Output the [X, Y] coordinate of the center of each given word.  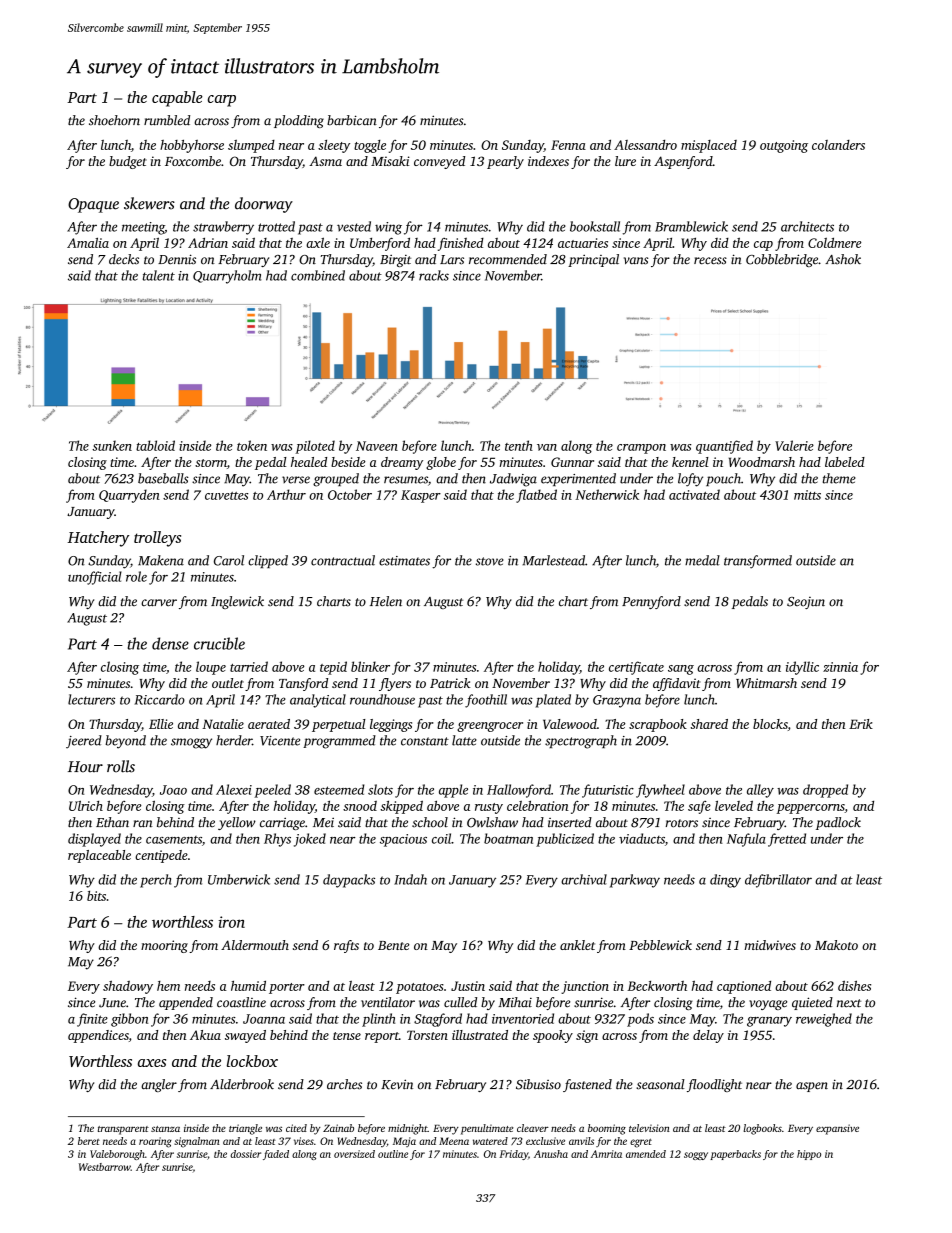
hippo [809, 1155]
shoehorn [114, 120]
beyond [125, 742]
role [136, 576]
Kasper [421, 496]
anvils [581, 1141]
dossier [246, 1154]
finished [461, 244]
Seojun [806, 603]
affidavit [677, 684]
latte [464, 740]
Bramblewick [691, 226]
